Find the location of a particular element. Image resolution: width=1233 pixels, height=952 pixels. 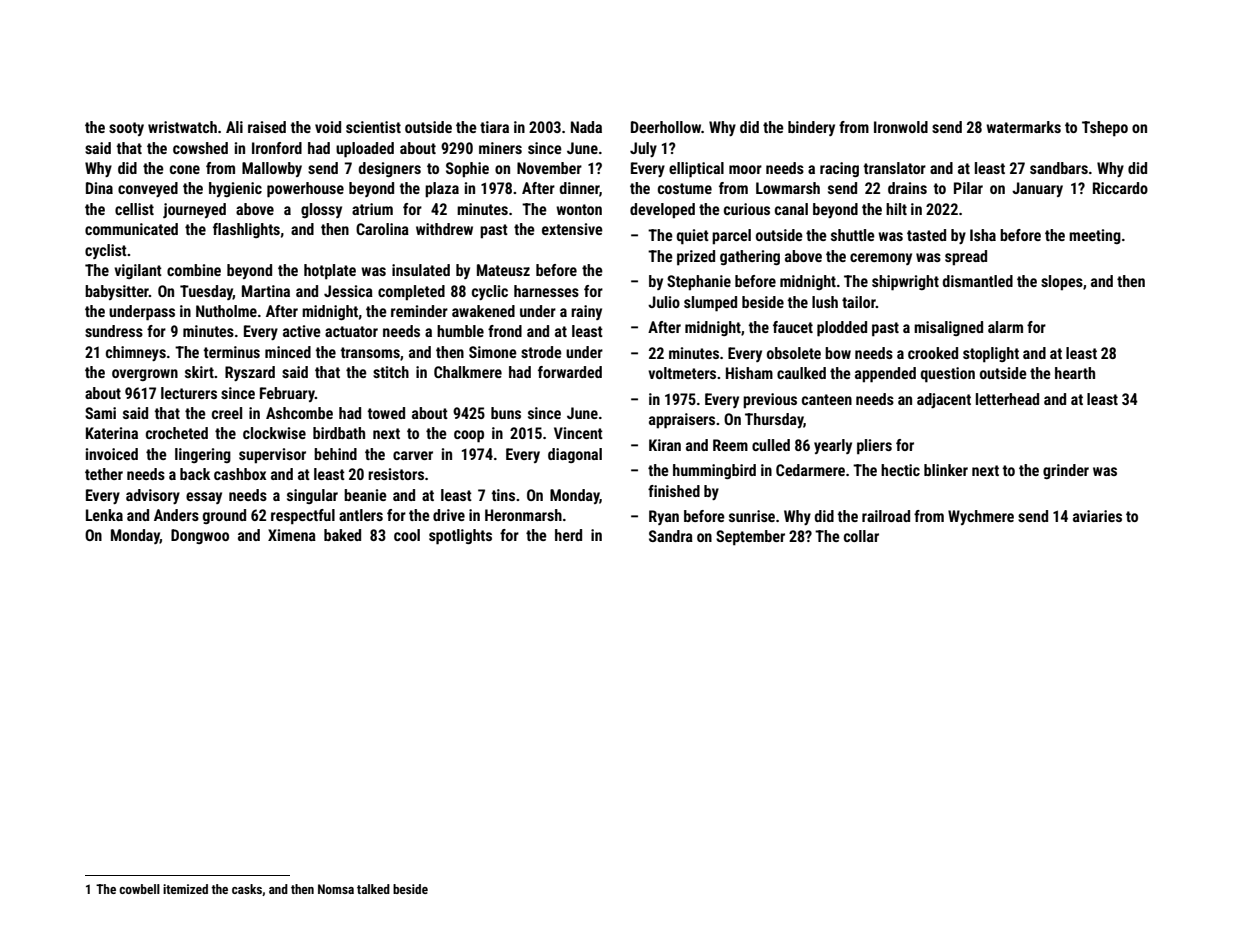

herd is located at coordinates (568, 535).
